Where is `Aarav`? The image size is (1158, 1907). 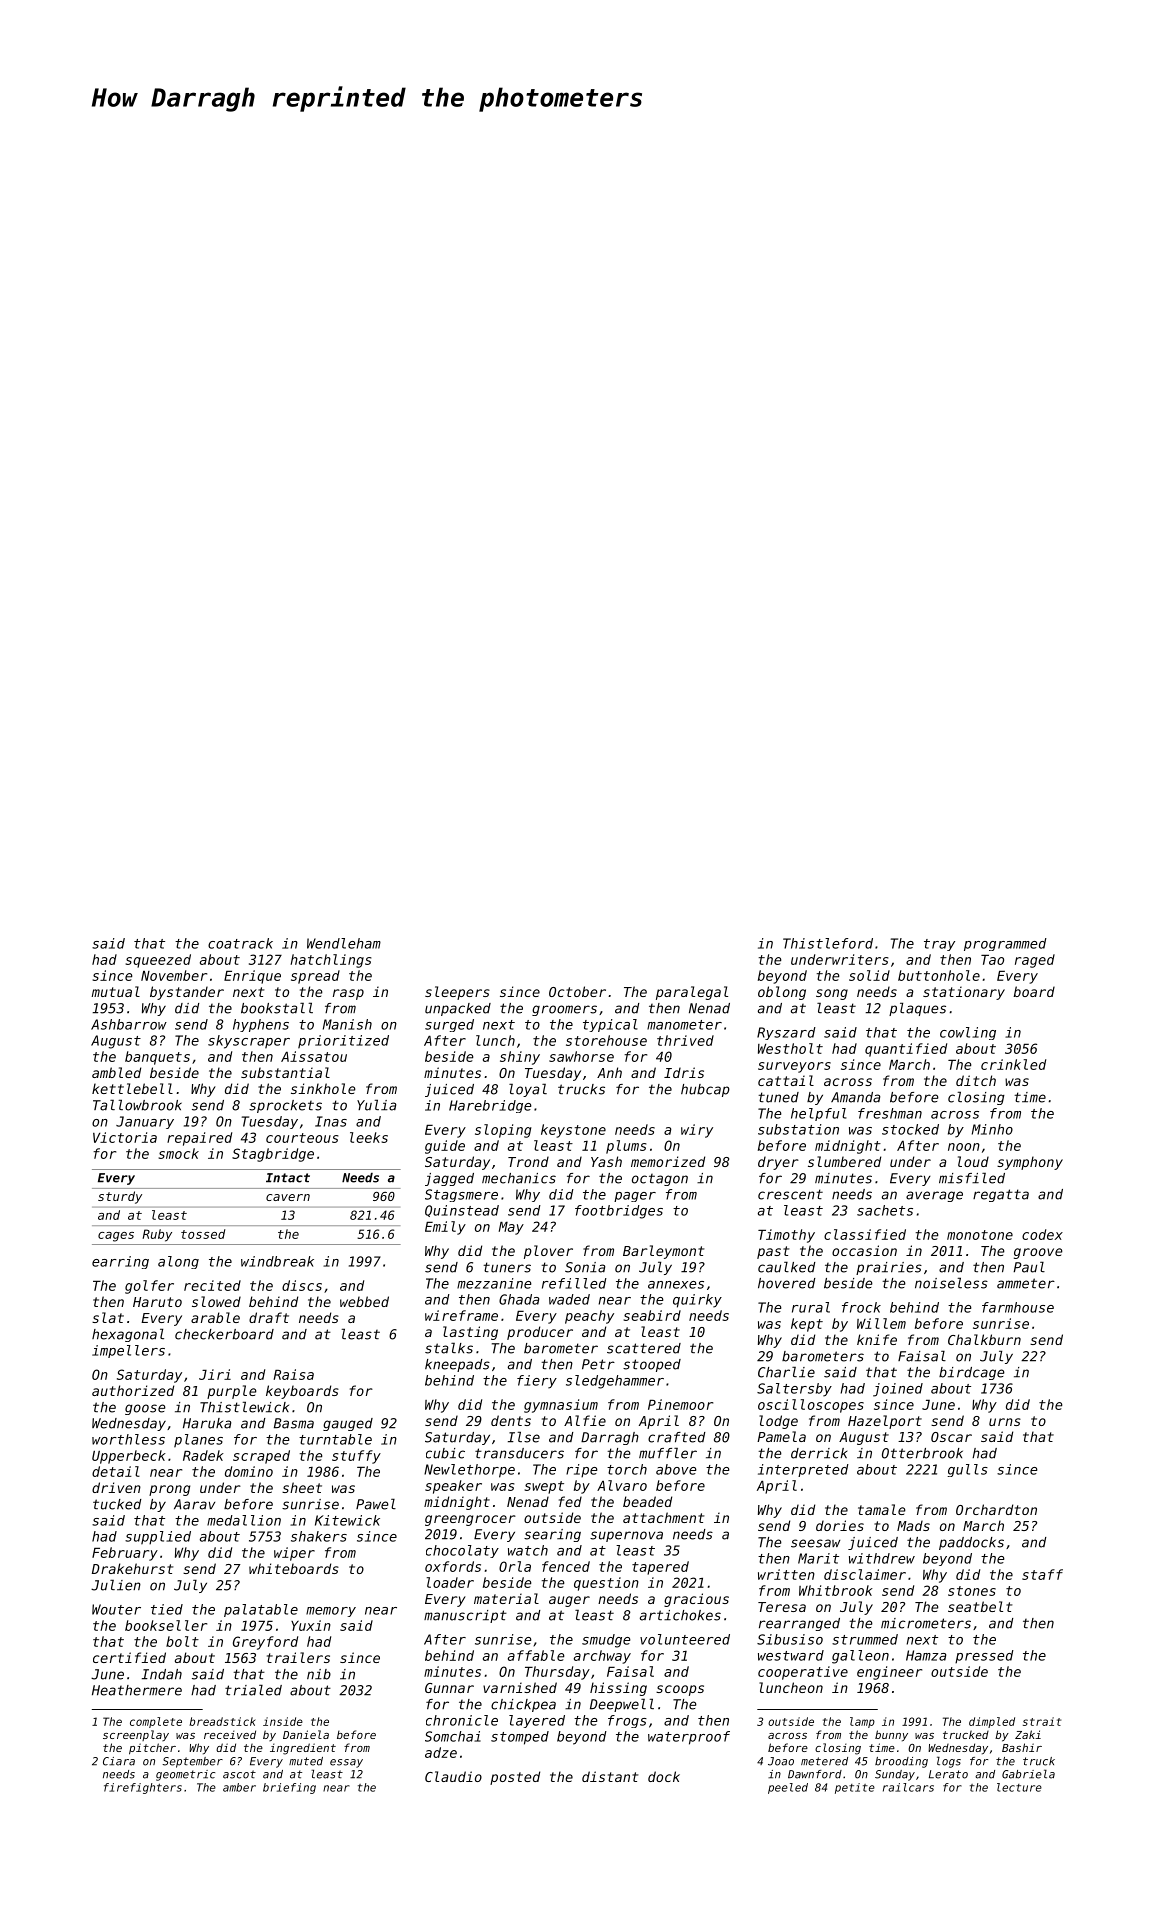
Aarav is located at coordinates (194, 1504).
